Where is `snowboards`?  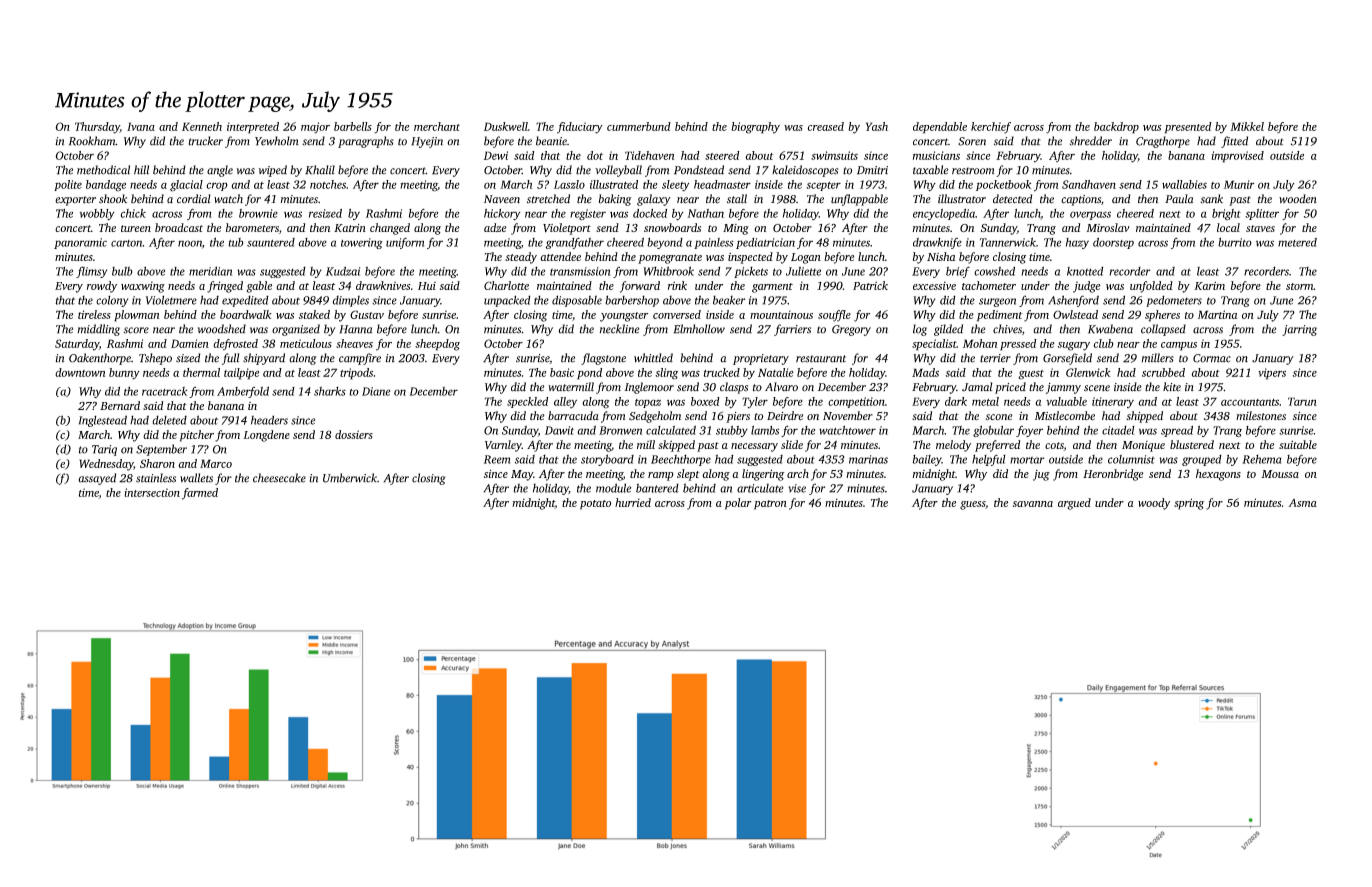 snowboards is located at coordinates (672, 227).
